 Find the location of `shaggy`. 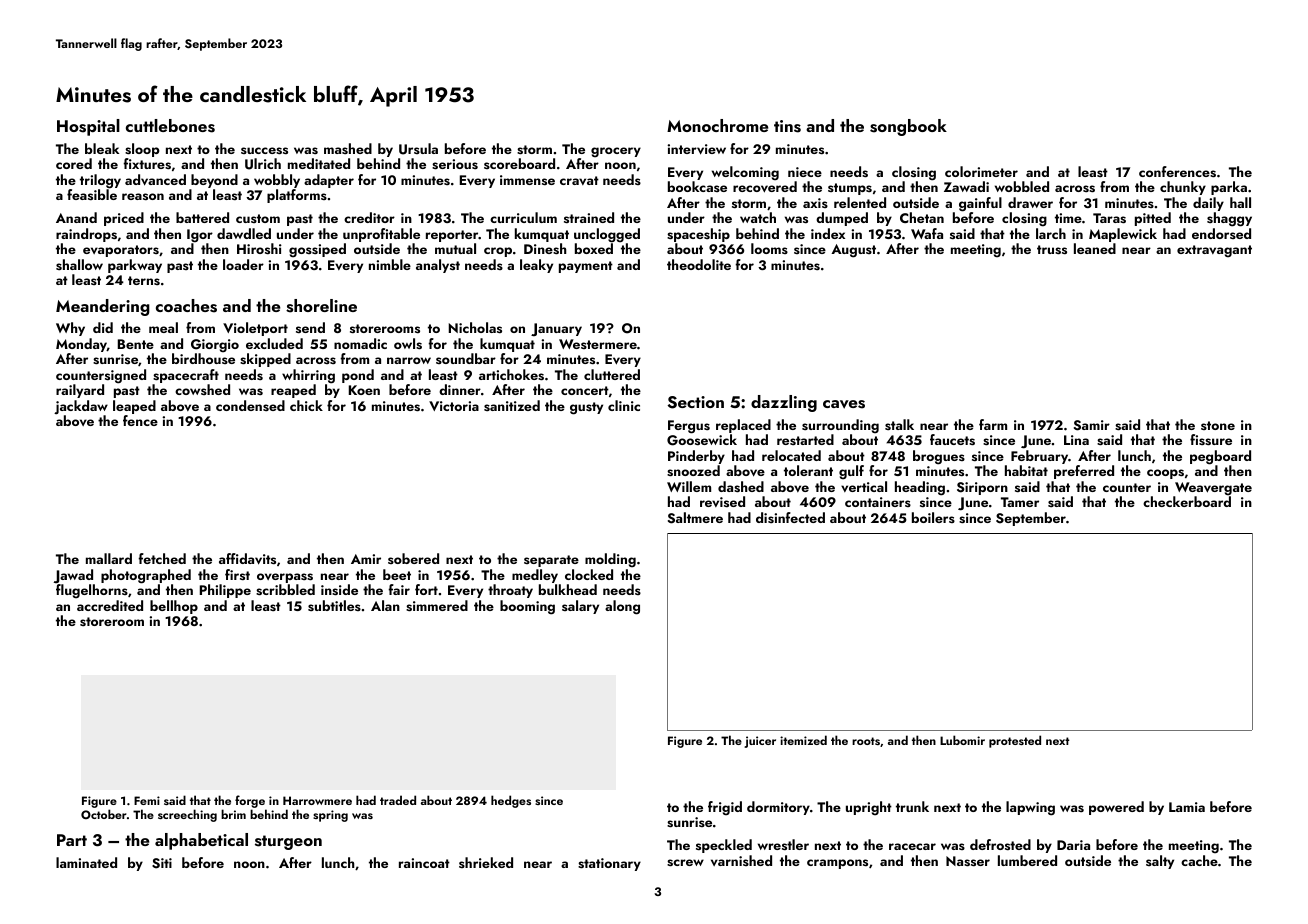

shaggy is located at coordinates (1229, 219).
